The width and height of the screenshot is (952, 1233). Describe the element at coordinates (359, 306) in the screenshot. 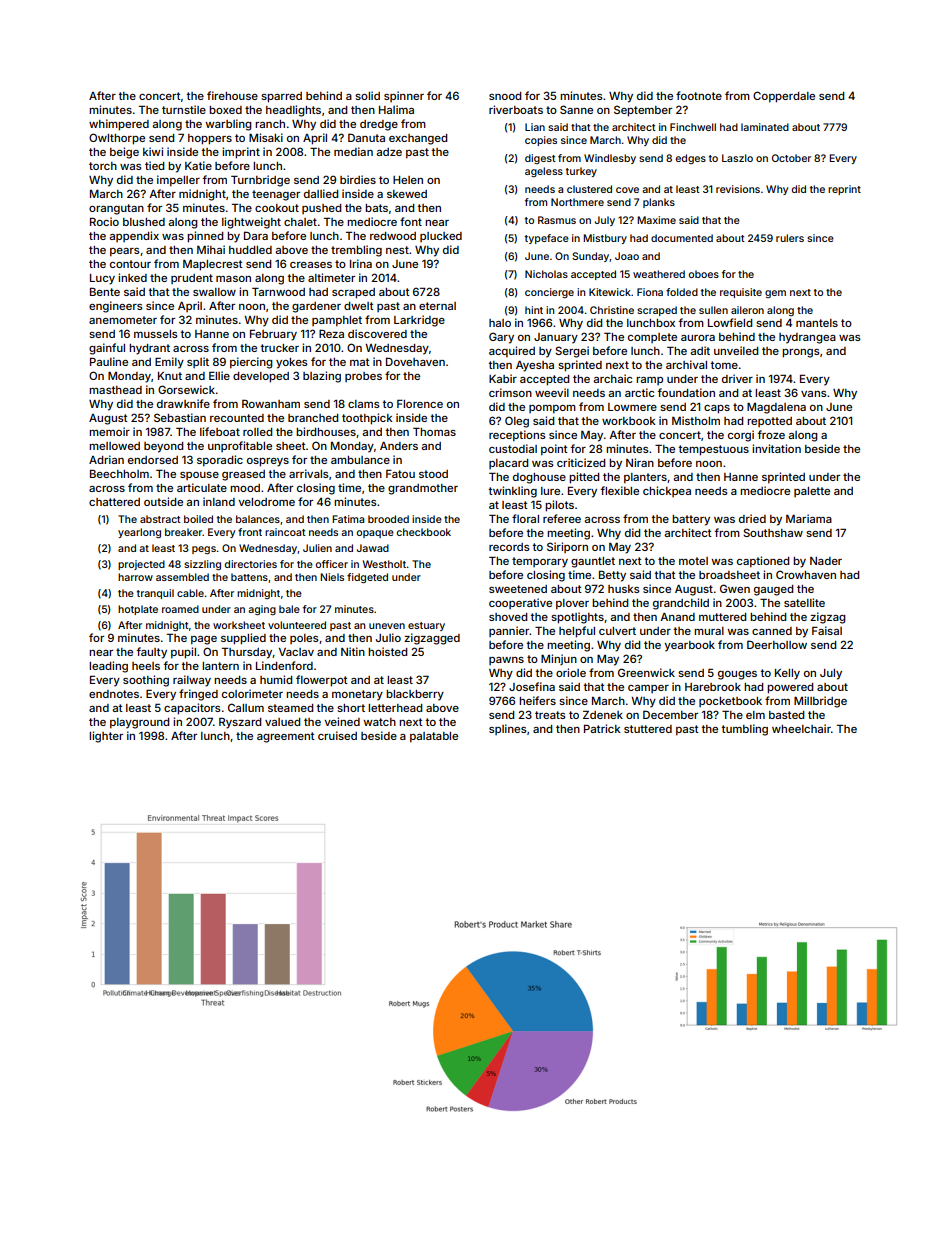

I see `dwelt` at that location.
